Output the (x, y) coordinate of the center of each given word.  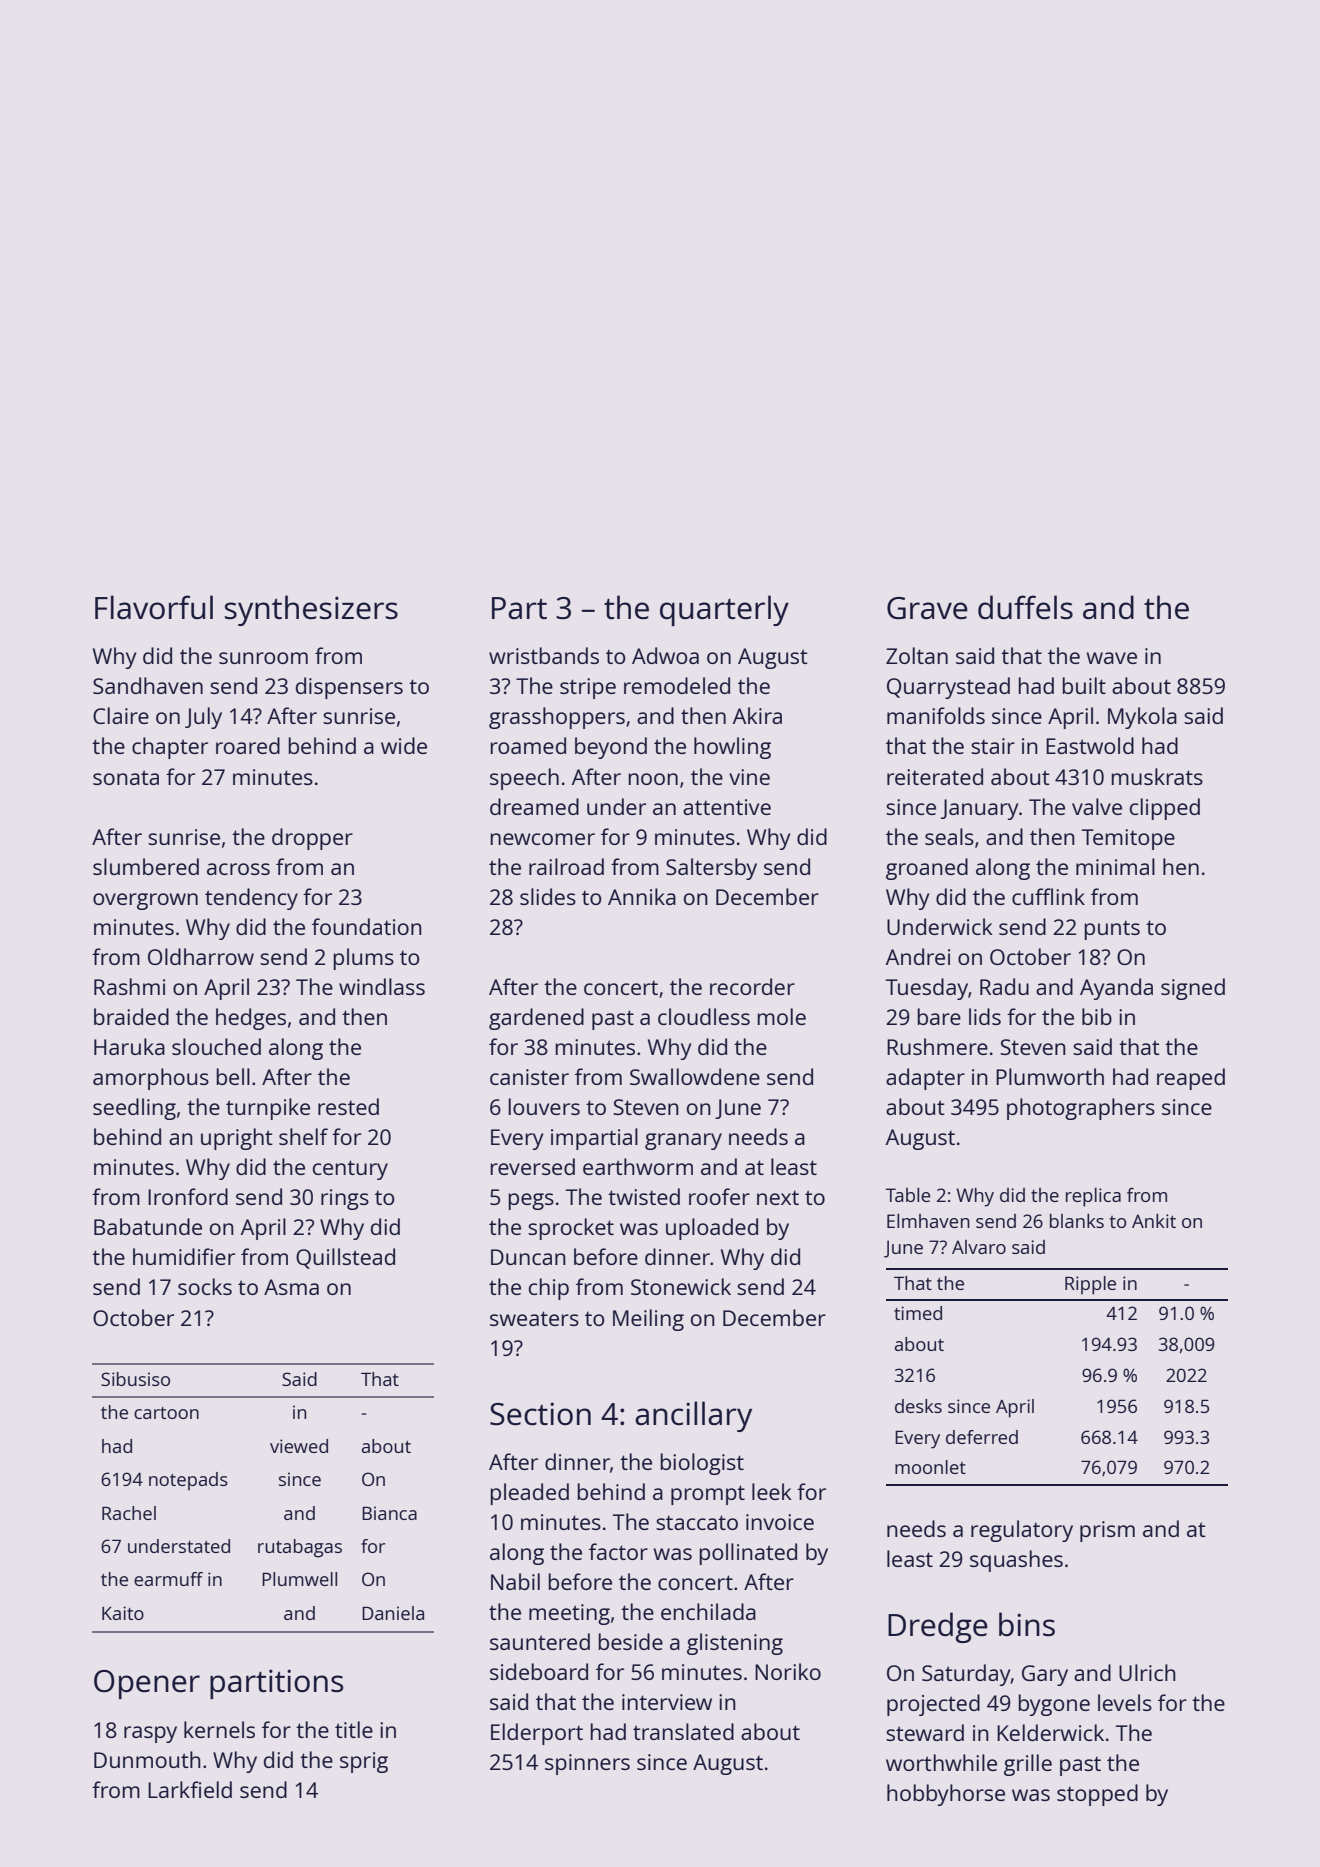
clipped (1165, 809)
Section (540, 1414)
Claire (121, 715)
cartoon (166, 1413)
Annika (642, 896)
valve (1097, 806)
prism (1107, 1531)
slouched (216, 1046)
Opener (147, 1684)
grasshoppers (557, 718)
